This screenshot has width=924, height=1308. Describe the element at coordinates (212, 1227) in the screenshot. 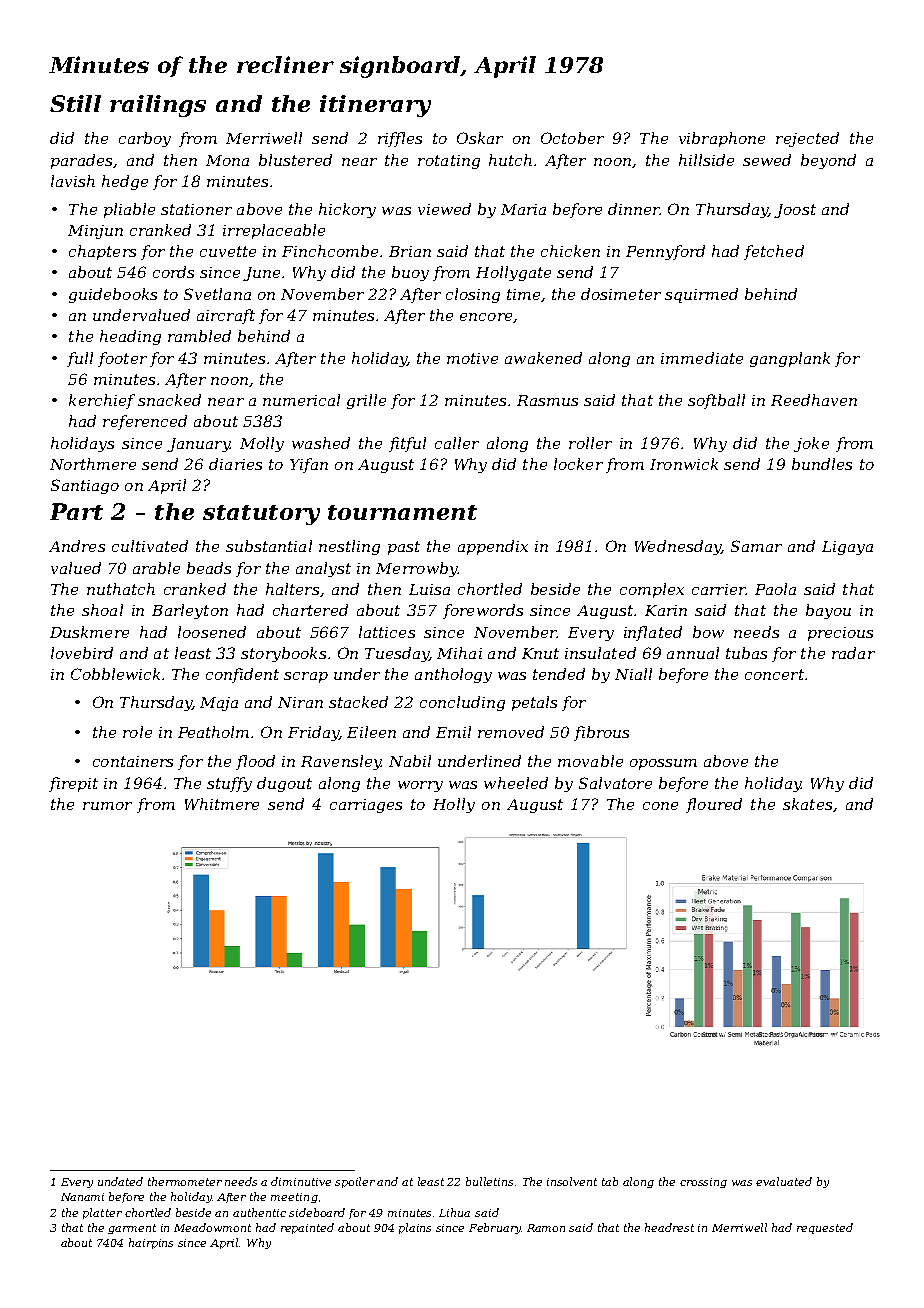

I see `Meadowmont` at that location.
